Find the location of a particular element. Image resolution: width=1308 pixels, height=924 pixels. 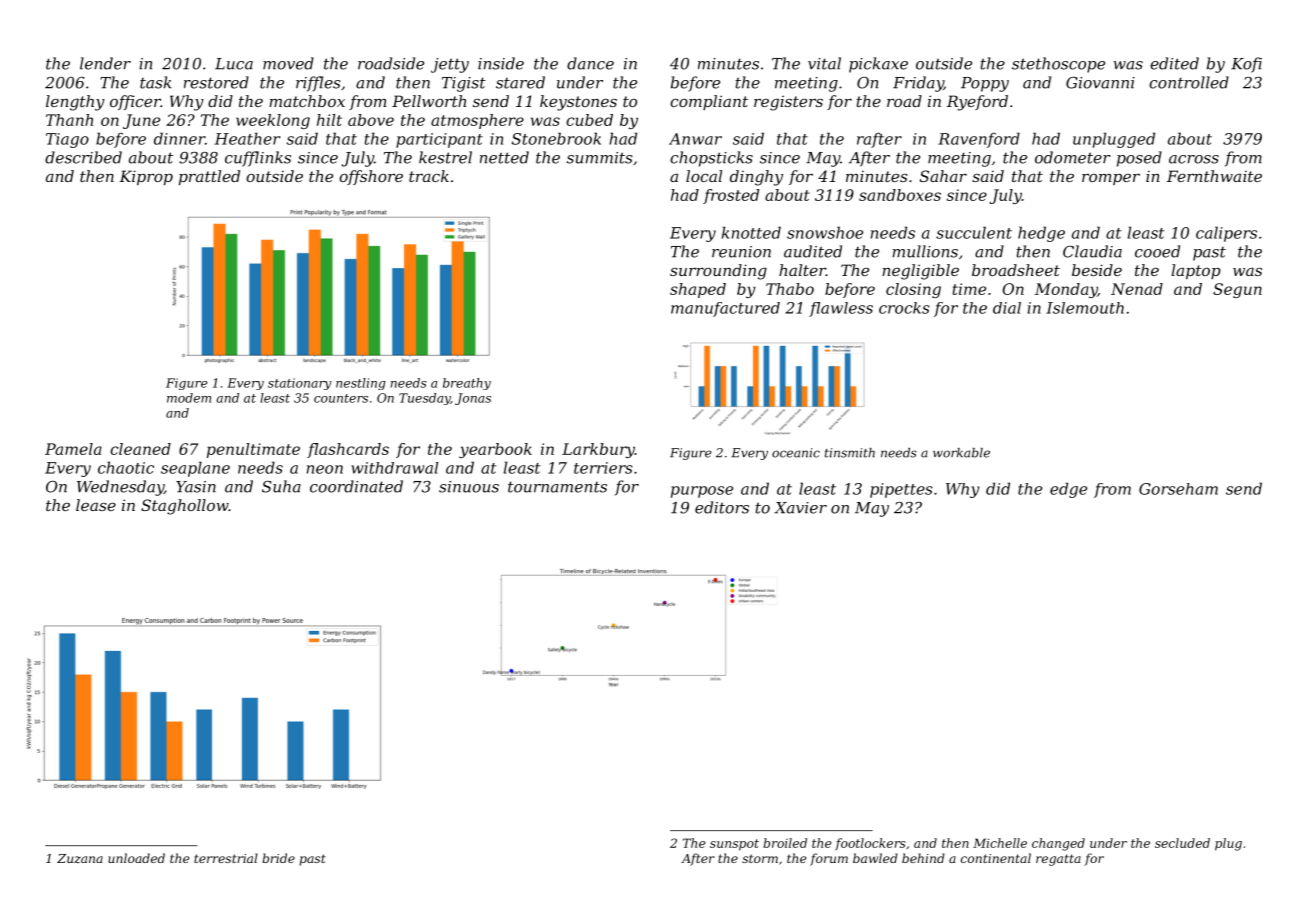

Ravenford is located at coordinates (979, 140).
